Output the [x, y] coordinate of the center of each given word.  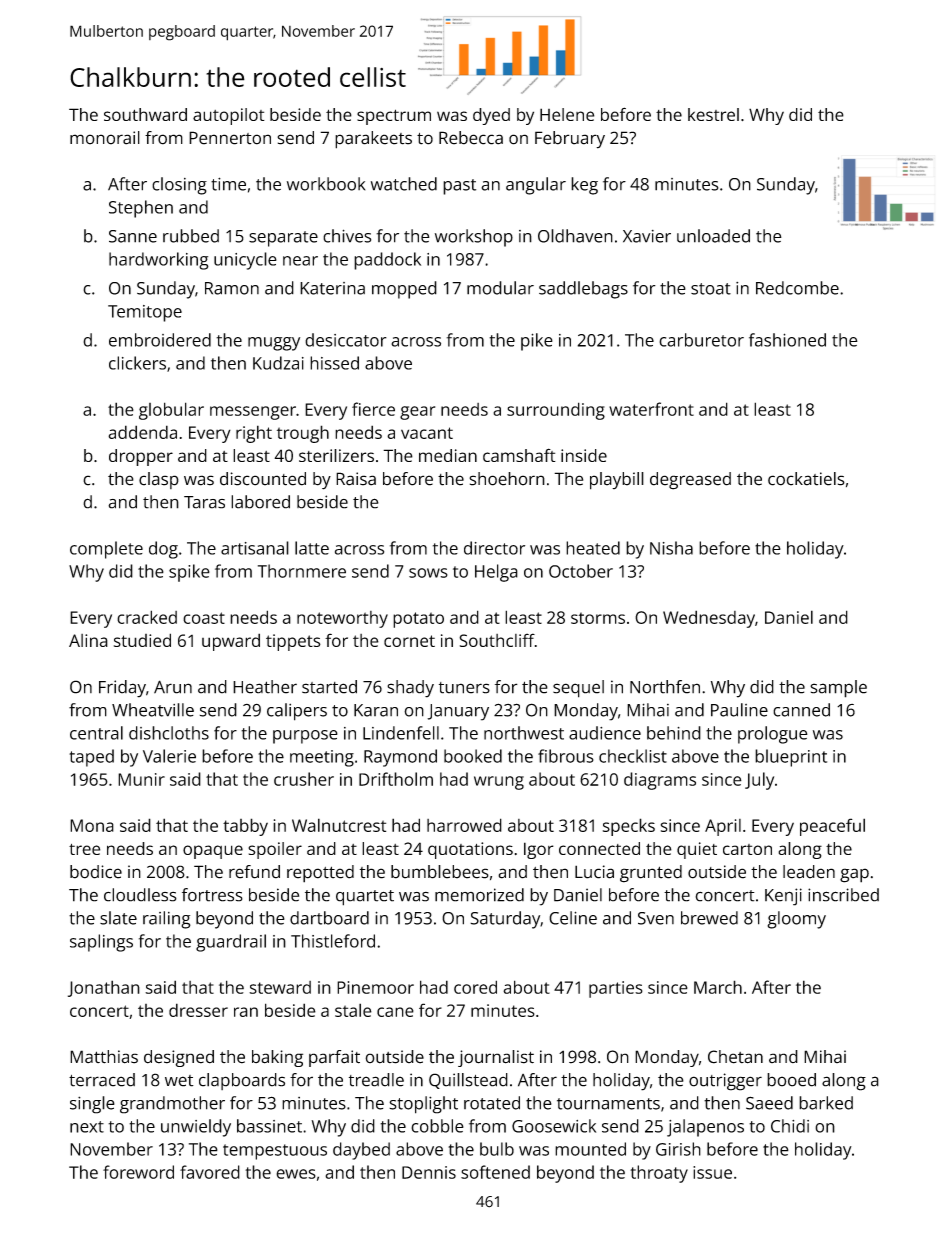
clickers [137, 363]
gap [854, 875]
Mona [92, 825]
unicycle [245, 261]
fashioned [787, 340]
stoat [711, 289]
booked [473, 756]
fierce [373, 409]
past [459, 187]
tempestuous [275, 1152]
